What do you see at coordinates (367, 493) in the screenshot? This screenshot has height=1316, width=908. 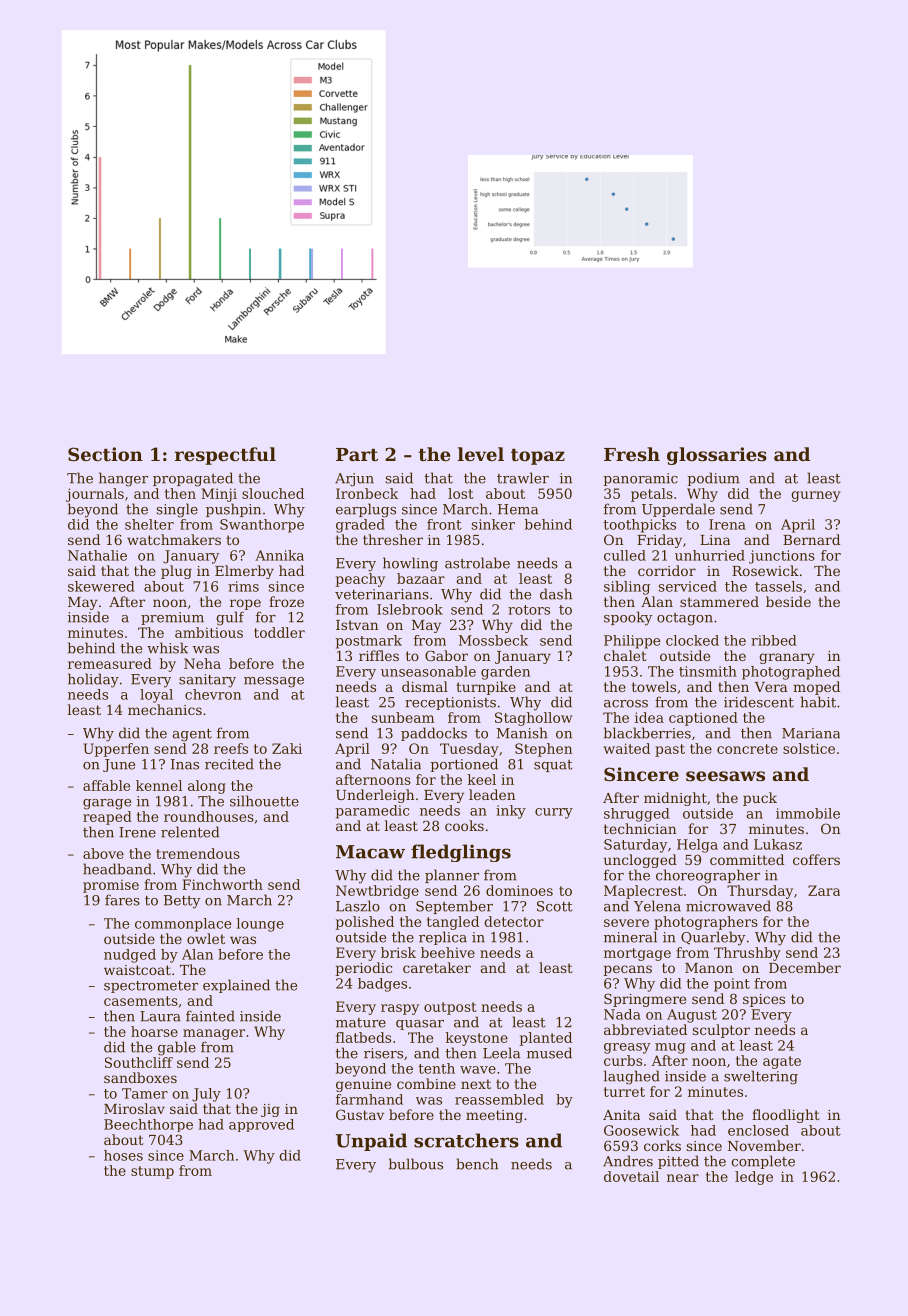 I see `Ironbeck` at bounding box center [367, 493].
